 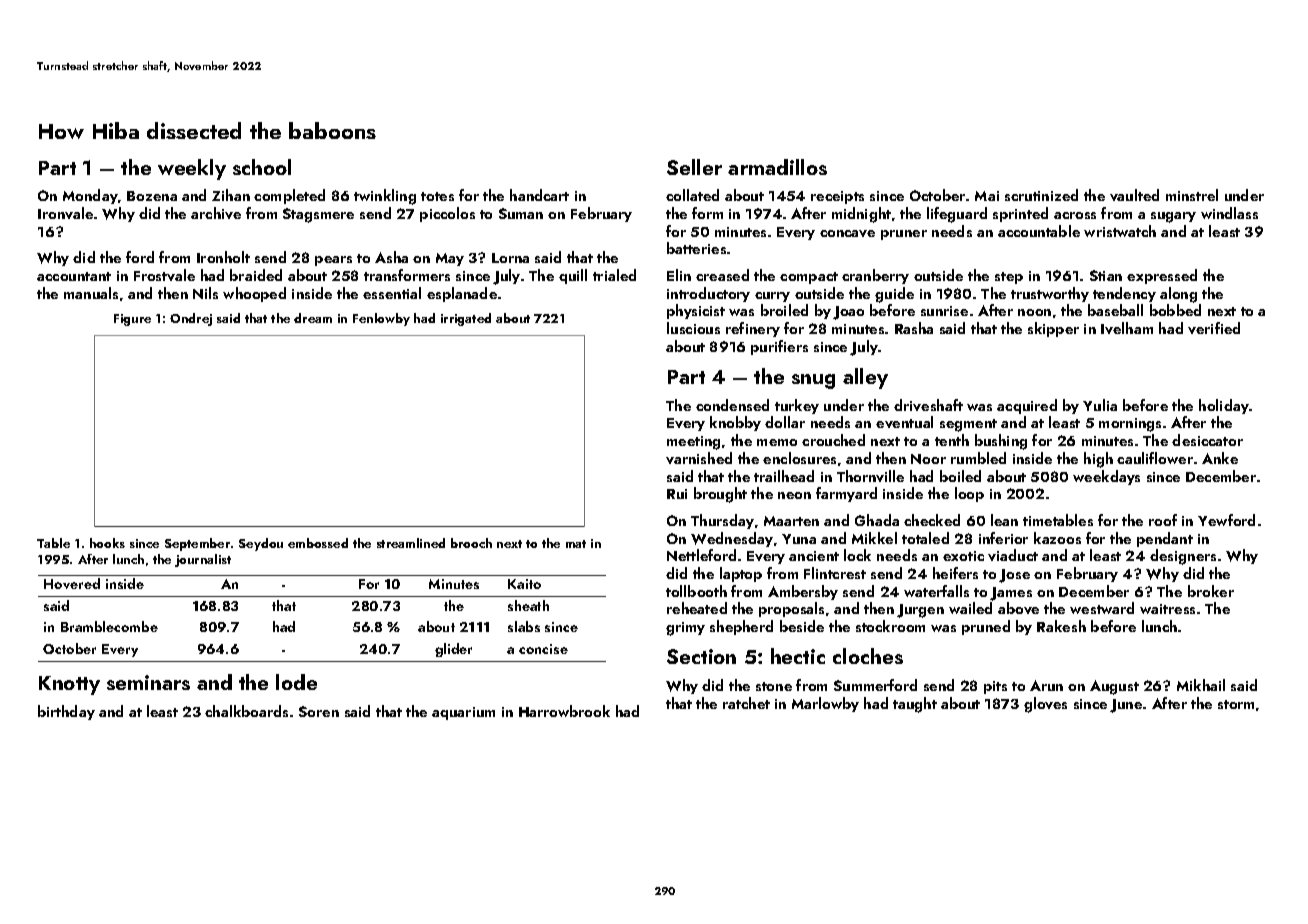 What do you see at coordinates (132, 320) in the document?
I see `Figure` at bounding box center [132, 320].
